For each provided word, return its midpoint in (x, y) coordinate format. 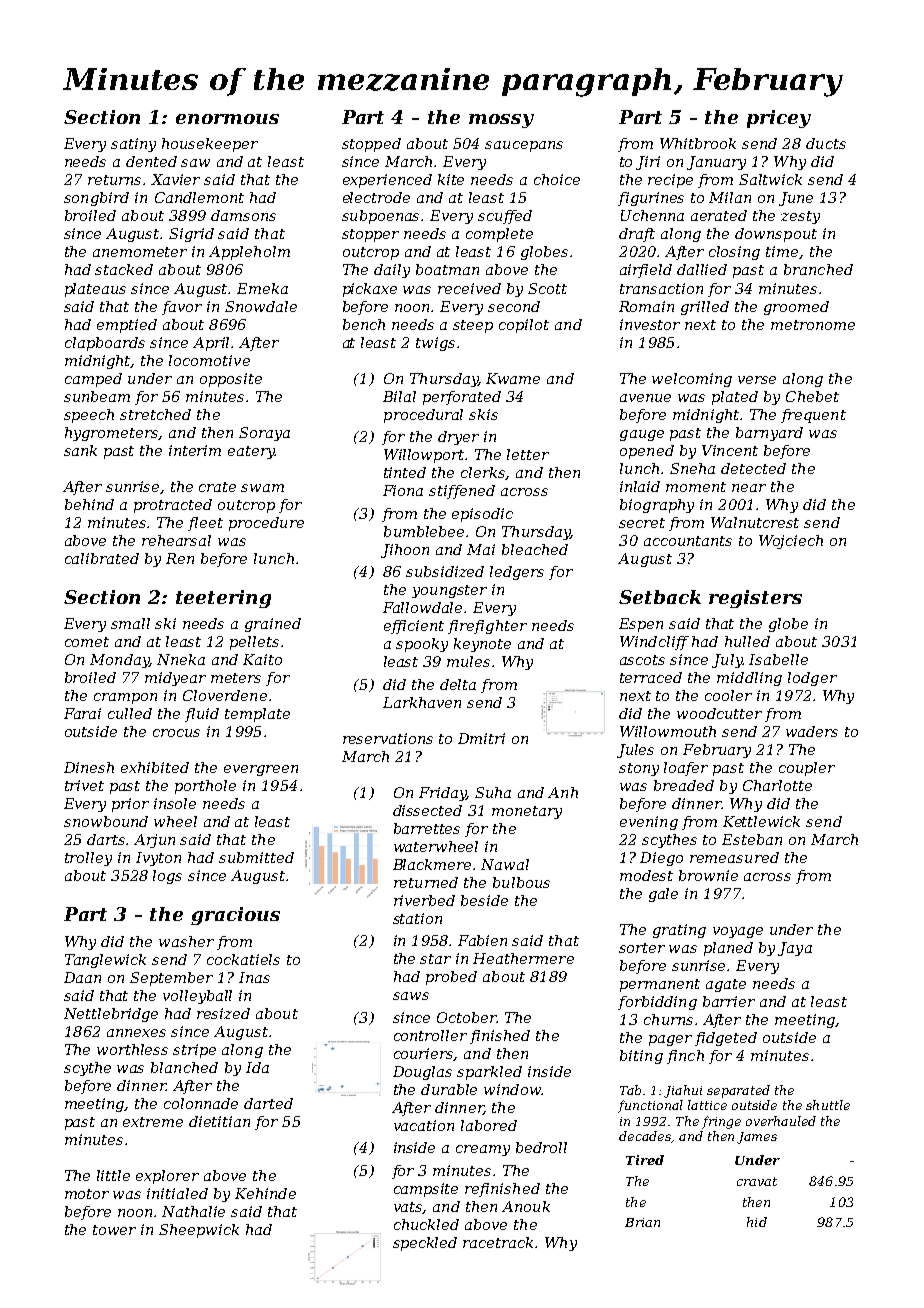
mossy (501, 121)
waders (812, 731)
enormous (227, 119)
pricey (779, 119)
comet (87, 642)
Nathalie (193, 1211)
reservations (388, 738)
